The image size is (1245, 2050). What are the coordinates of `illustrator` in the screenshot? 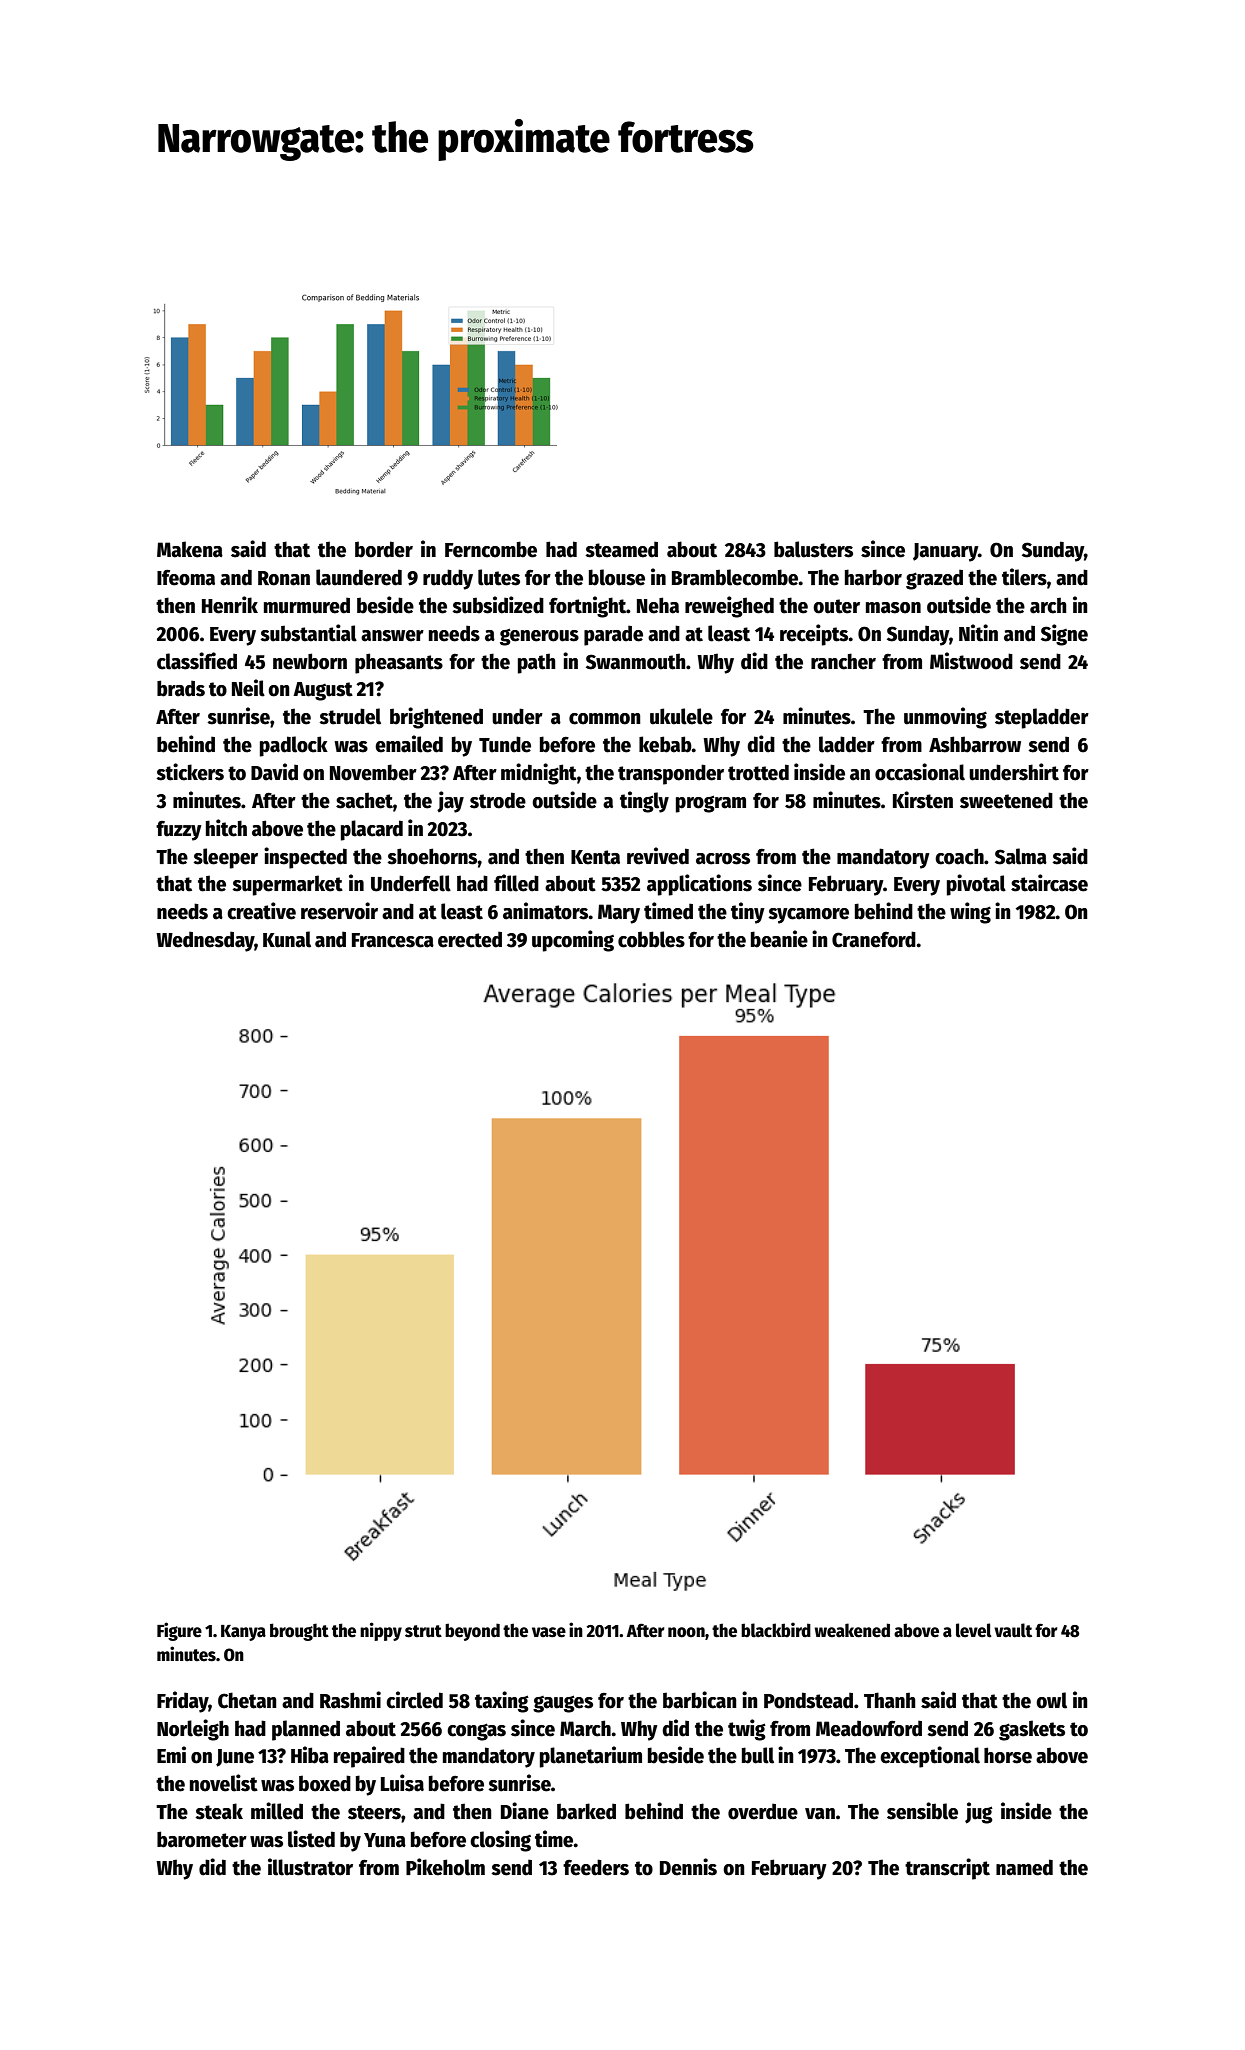 It's located at (310, 1867).
